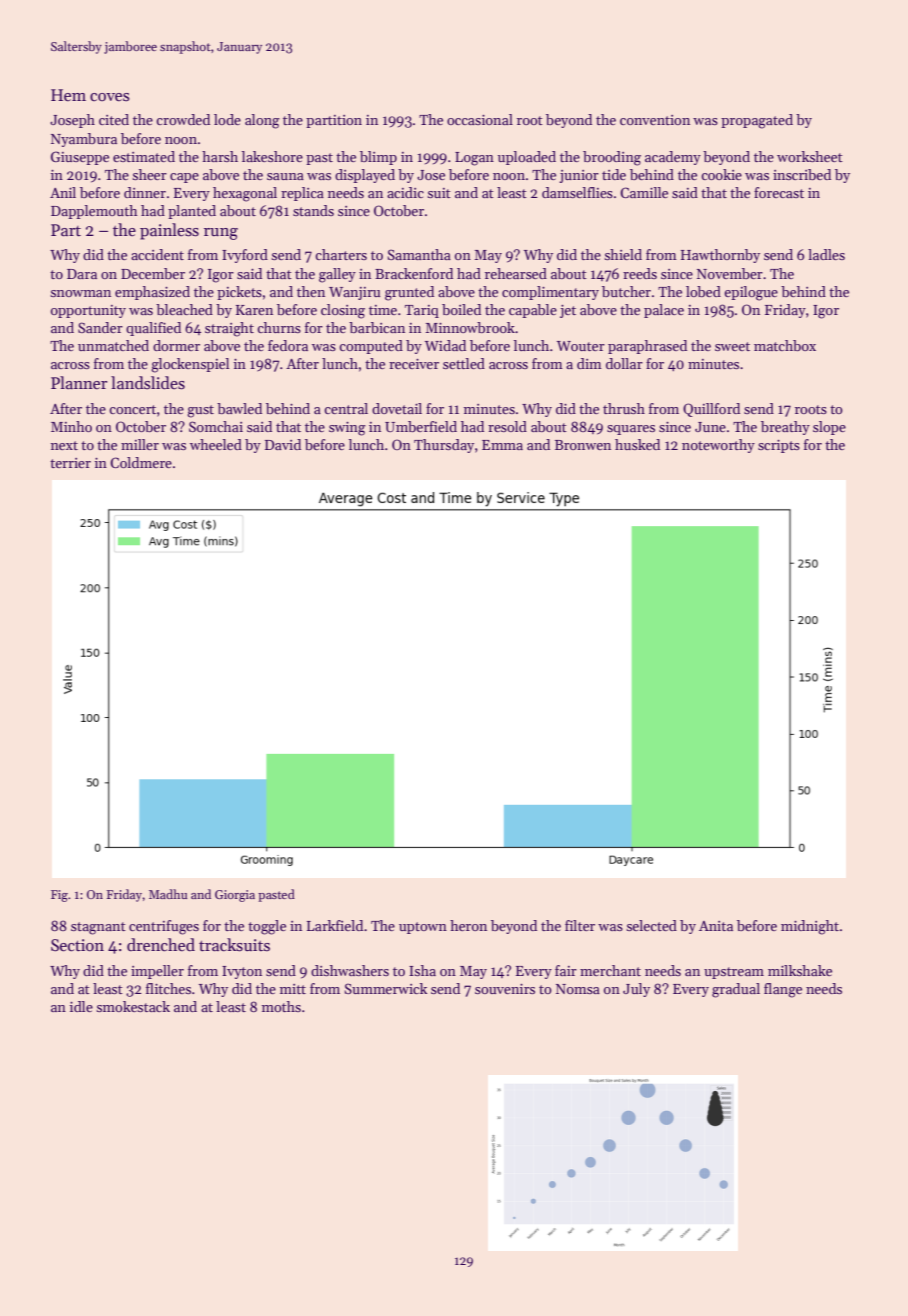 This page has width=908, height=1316. I want to click on slope, so click(829, 428).
